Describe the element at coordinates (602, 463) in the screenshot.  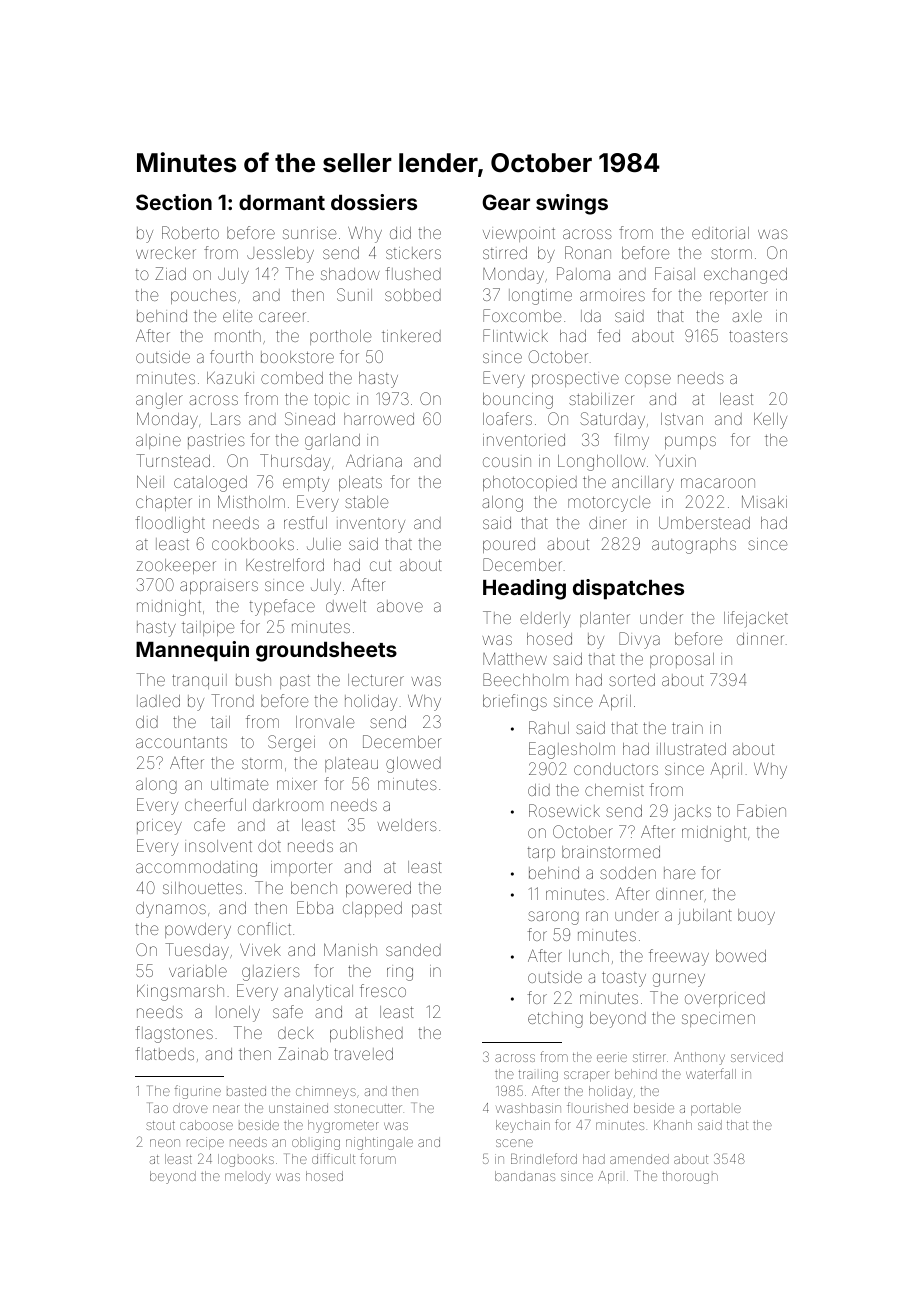
I see `Longhollow` at that location.
